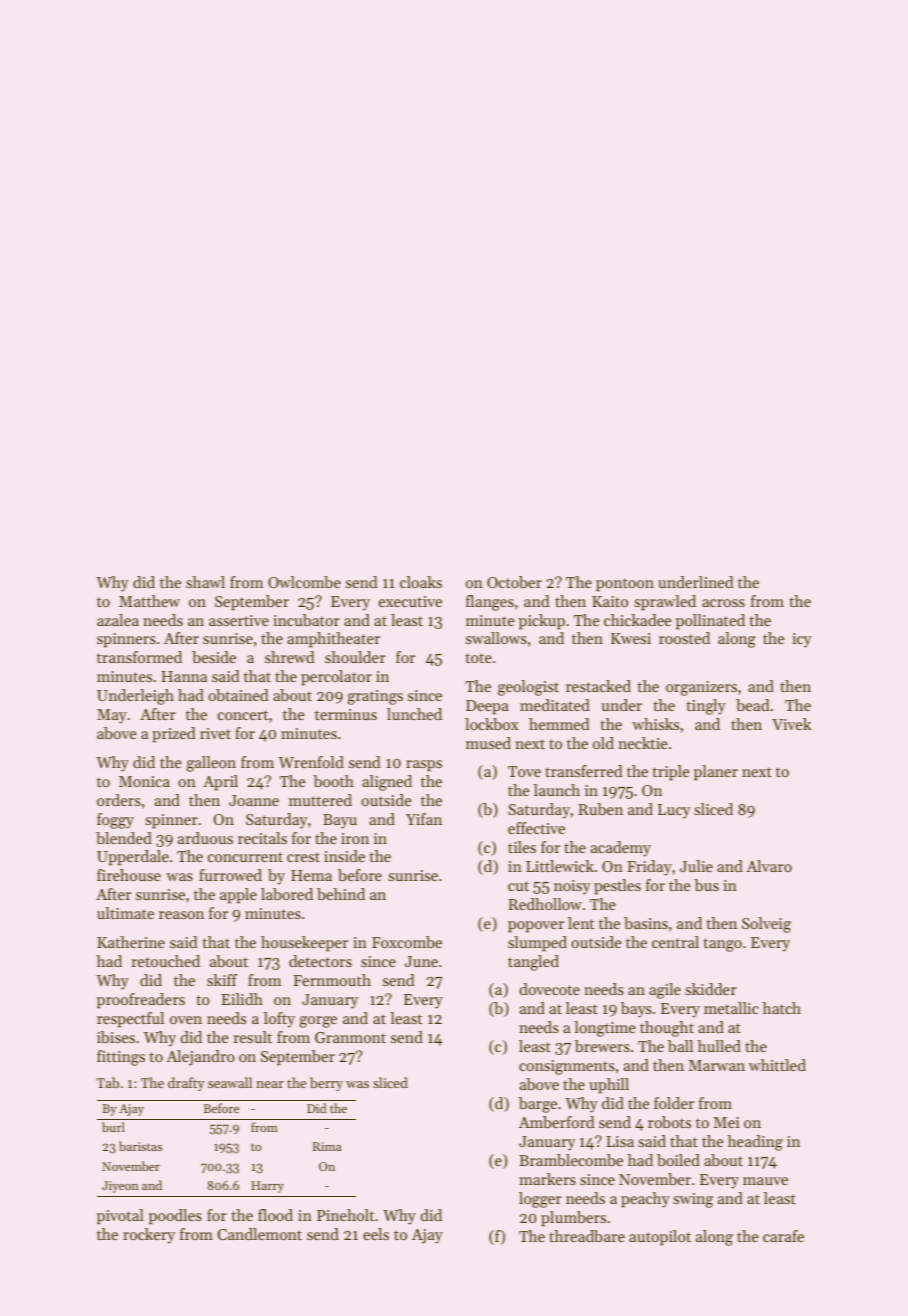 The height and width of the screenshot is (1316, 908). Describe the element at coordinates (175, 1217) in the screenshot. I see `poodles` at that location.
